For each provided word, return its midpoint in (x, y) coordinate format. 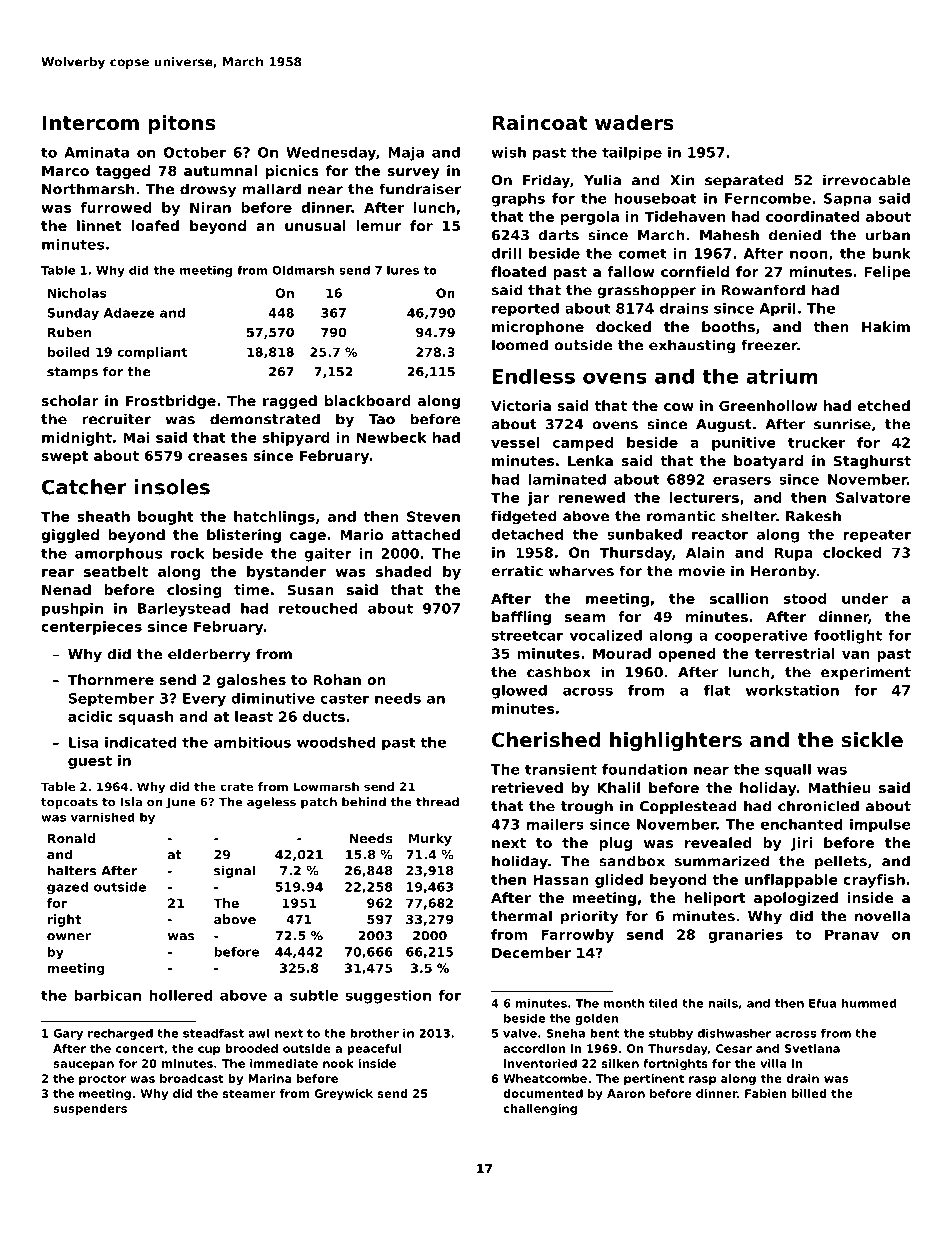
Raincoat (540, 123)
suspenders (90, 1109)
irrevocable (867, 180)
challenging (540, 1109)
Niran (210, 207)
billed (809, 1093)
